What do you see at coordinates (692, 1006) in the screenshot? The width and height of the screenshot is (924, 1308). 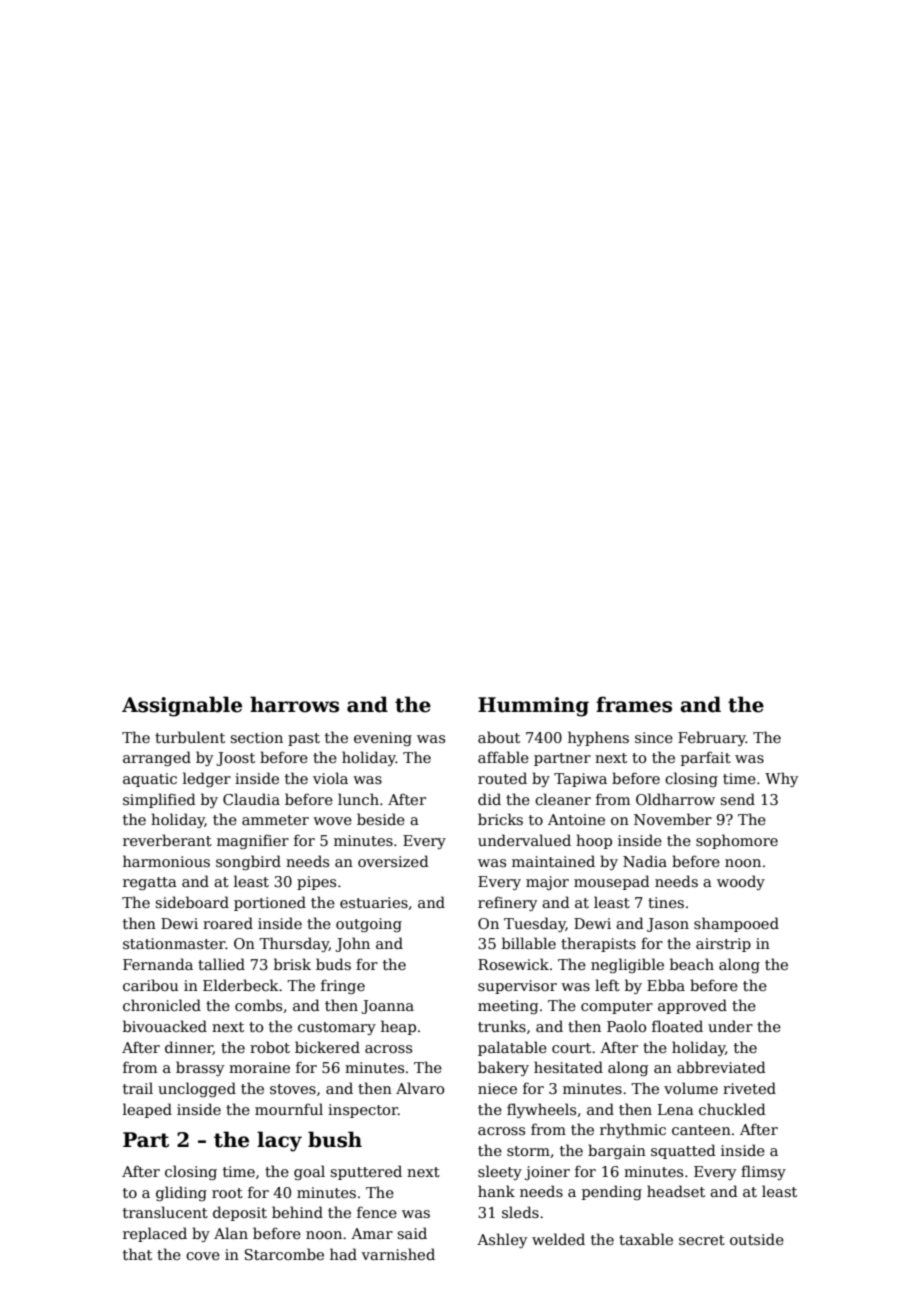 I see `approved` at bounding box center [692, 1006].
